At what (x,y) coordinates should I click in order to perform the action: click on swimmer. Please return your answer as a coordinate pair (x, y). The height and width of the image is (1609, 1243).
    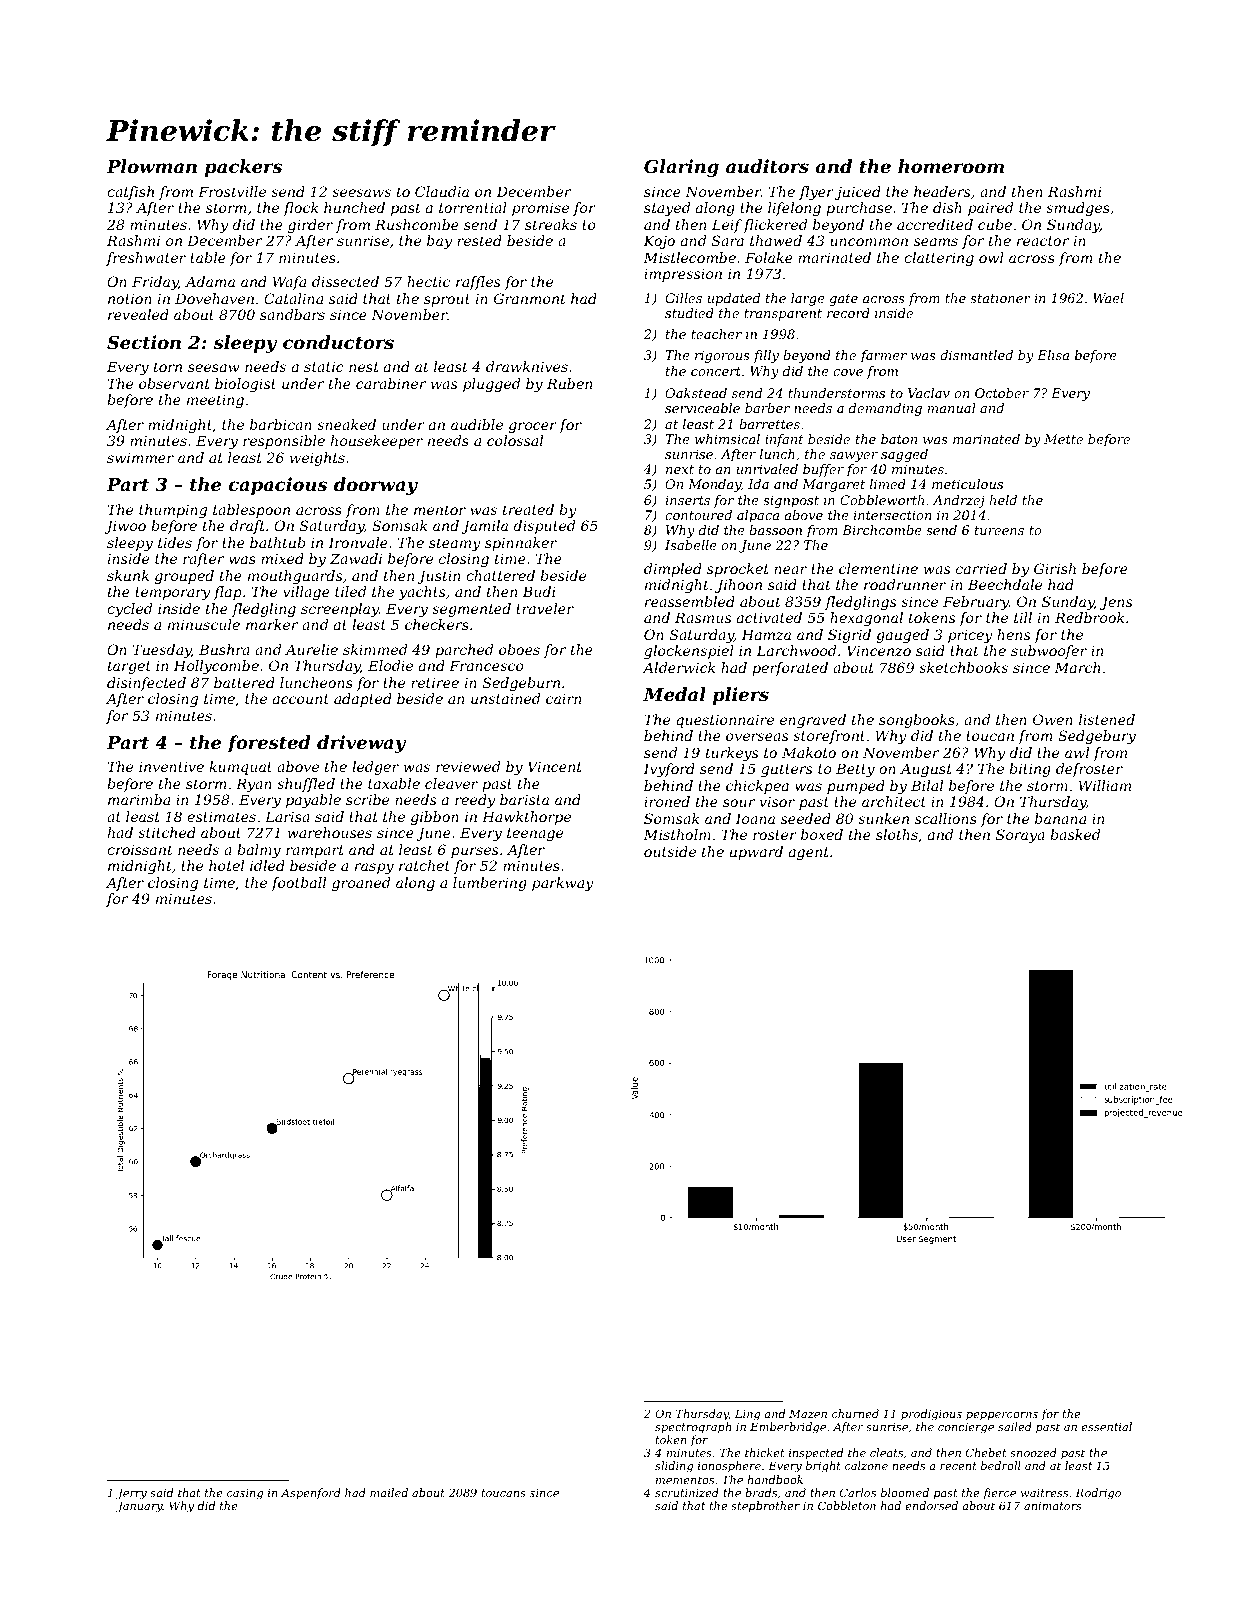
    Looking at the image, I should click on (140, 457).
